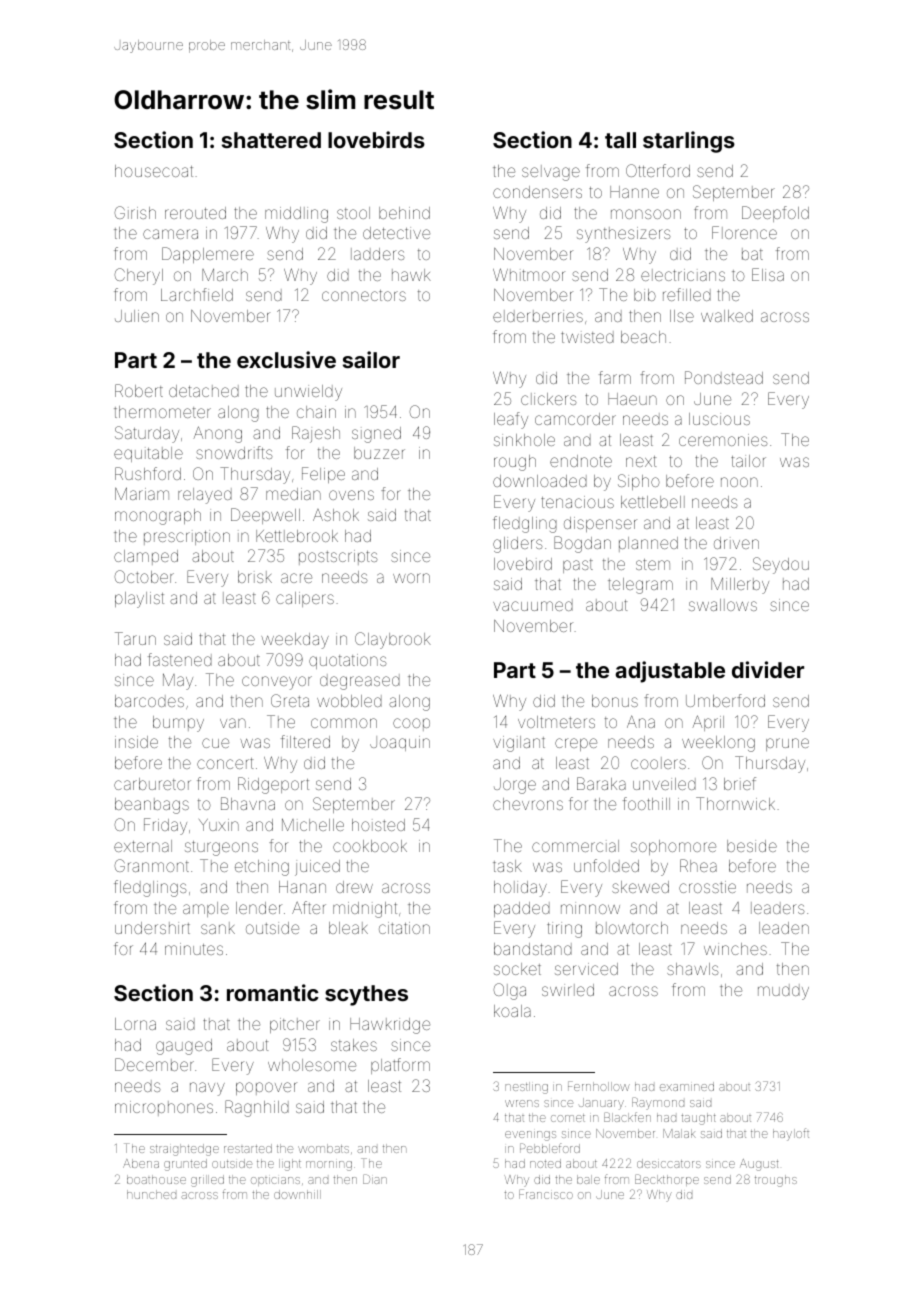  What do you see at coordinates (522, 909) in the screenshot?
I see `padded` at bounding box center [522, 909].
